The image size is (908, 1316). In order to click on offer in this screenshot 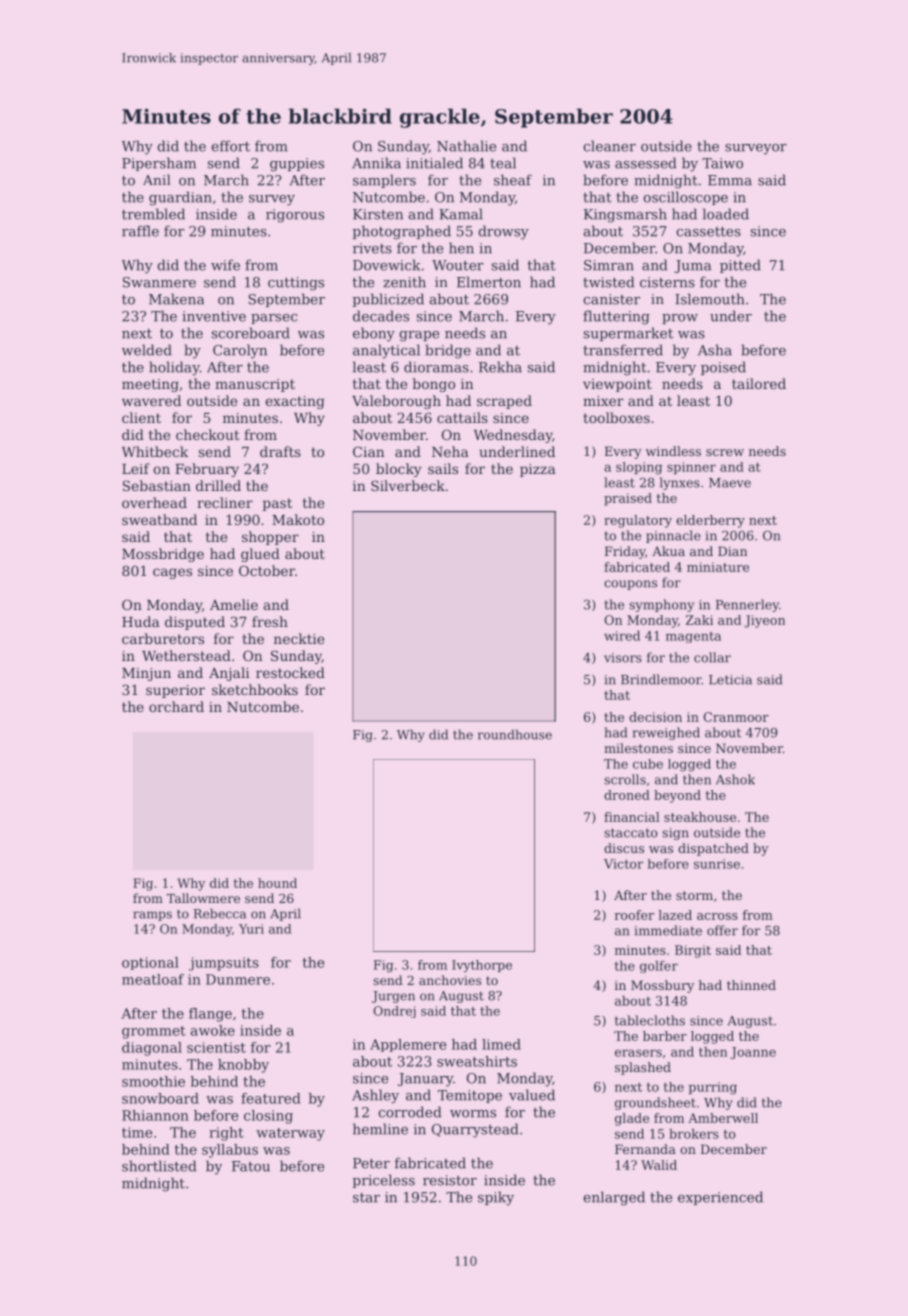, I will do `click(722, 930)`.
